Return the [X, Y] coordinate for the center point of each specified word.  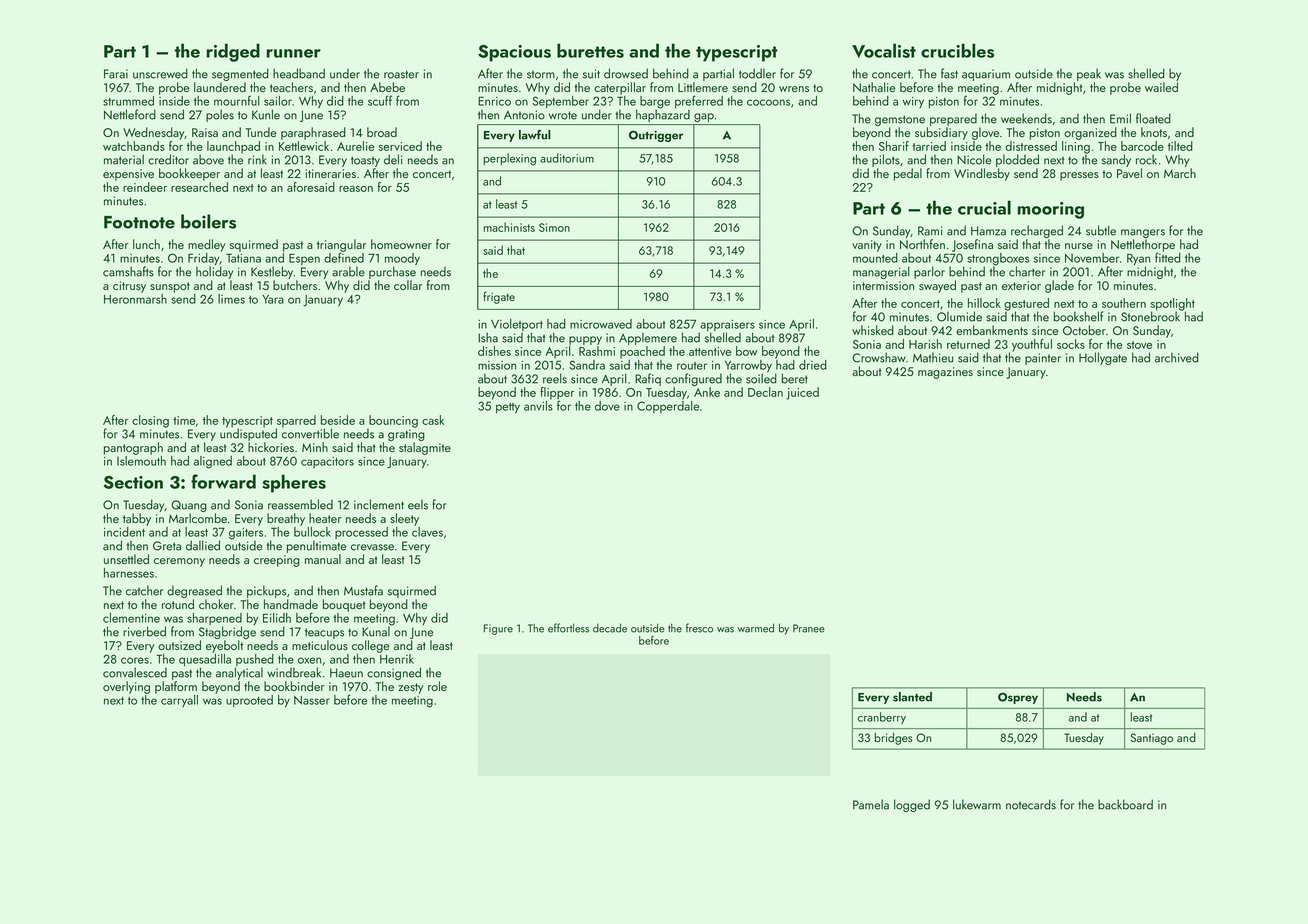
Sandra [587, 365]
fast [949, 73]
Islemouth [141, 461]
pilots [886, 160]
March [1180, 173]
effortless [568, 628]
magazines [945, 373]
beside [338, 420]
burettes [590, 50]
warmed [755, 628]
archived [1177, 357]
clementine [131, 618]
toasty [365, 161]
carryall [179, 701]
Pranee [809, 628]
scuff [380, 100]
